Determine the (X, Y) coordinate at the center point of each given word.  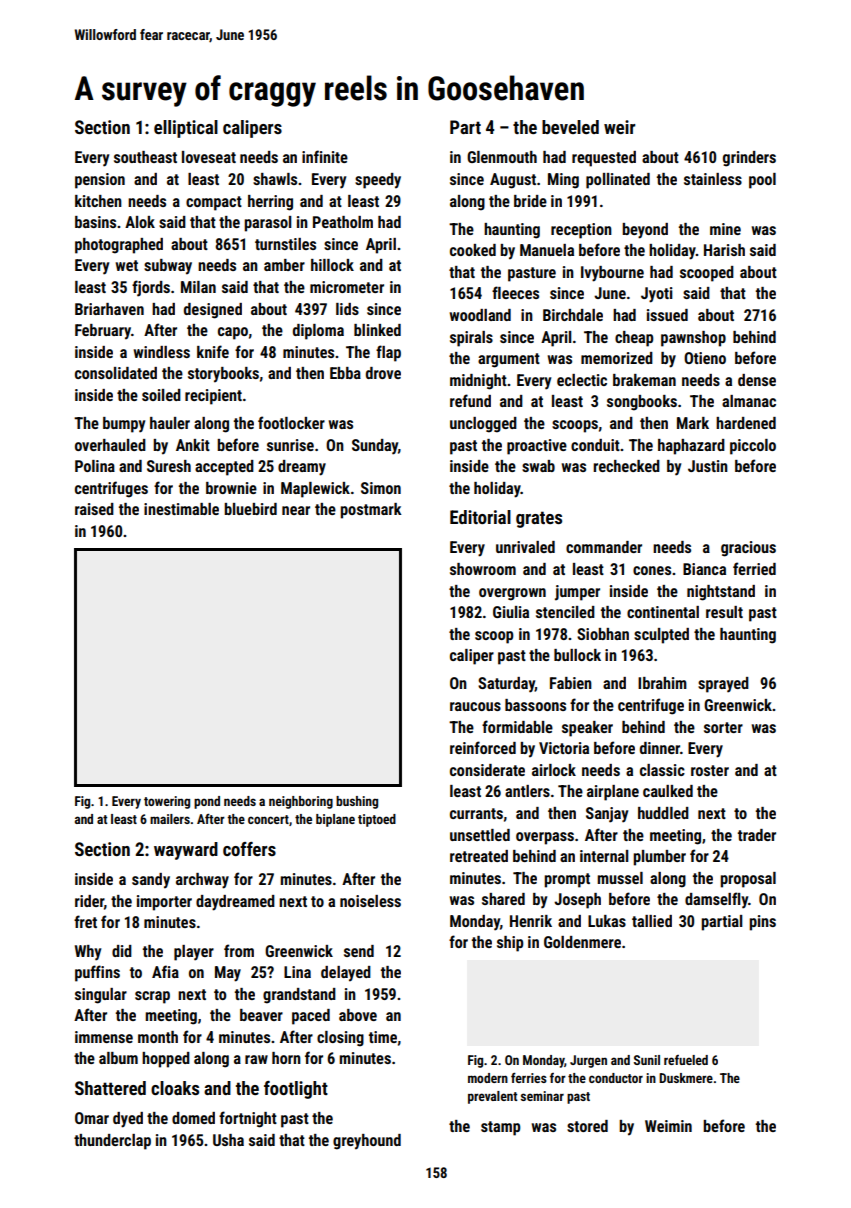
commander (604, 547)
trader (757, 835)
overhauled (110, 445)
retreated (479, 856)
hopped (166, 1060)
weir (619, 127)
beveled (570, 127)
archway (202, 881)
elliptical (186, 129)
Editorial (480, 517)
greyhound (367, 1142)
